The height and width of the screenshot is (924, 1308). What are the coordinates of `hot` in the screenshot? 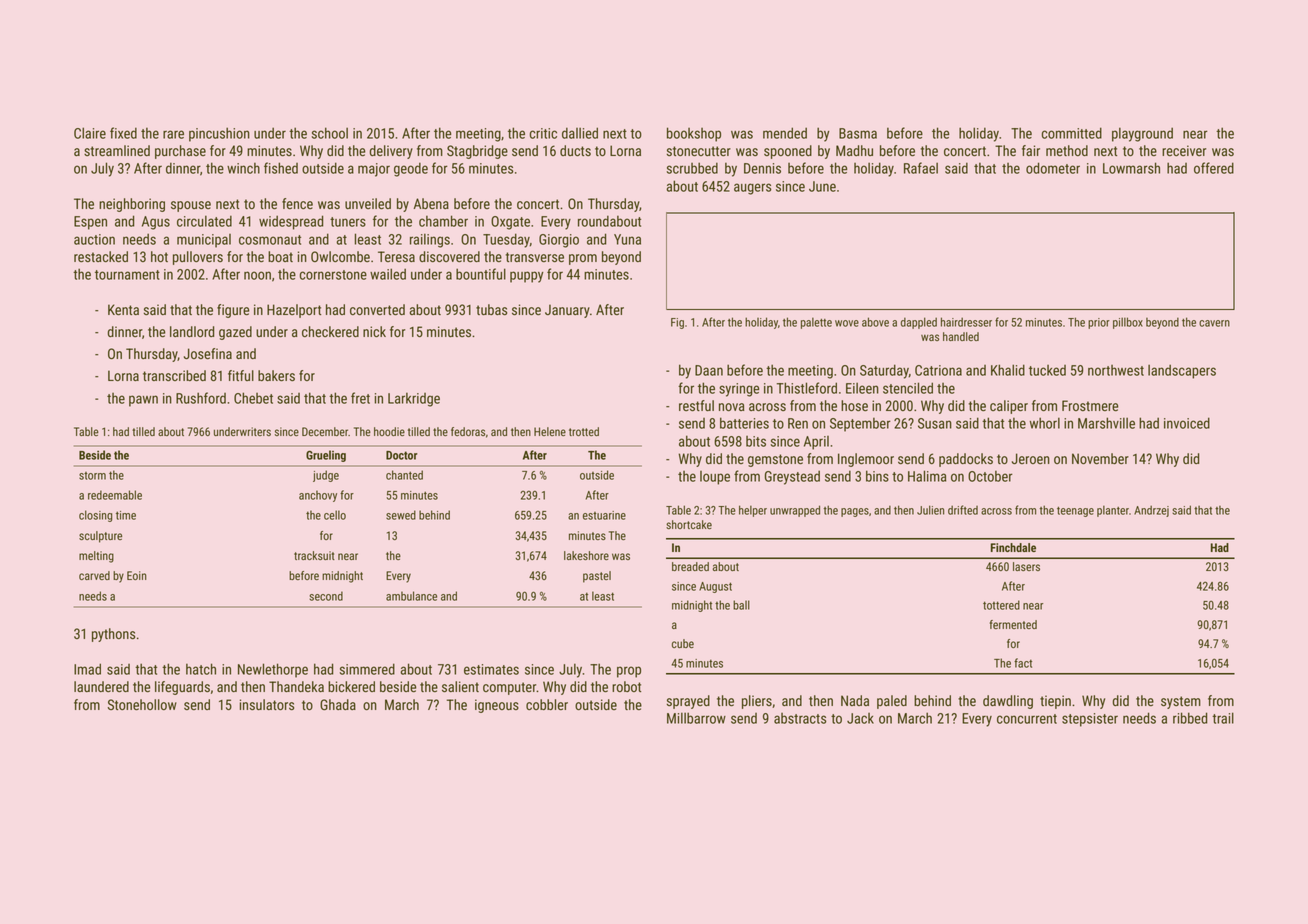 It's located at (159, 256).
